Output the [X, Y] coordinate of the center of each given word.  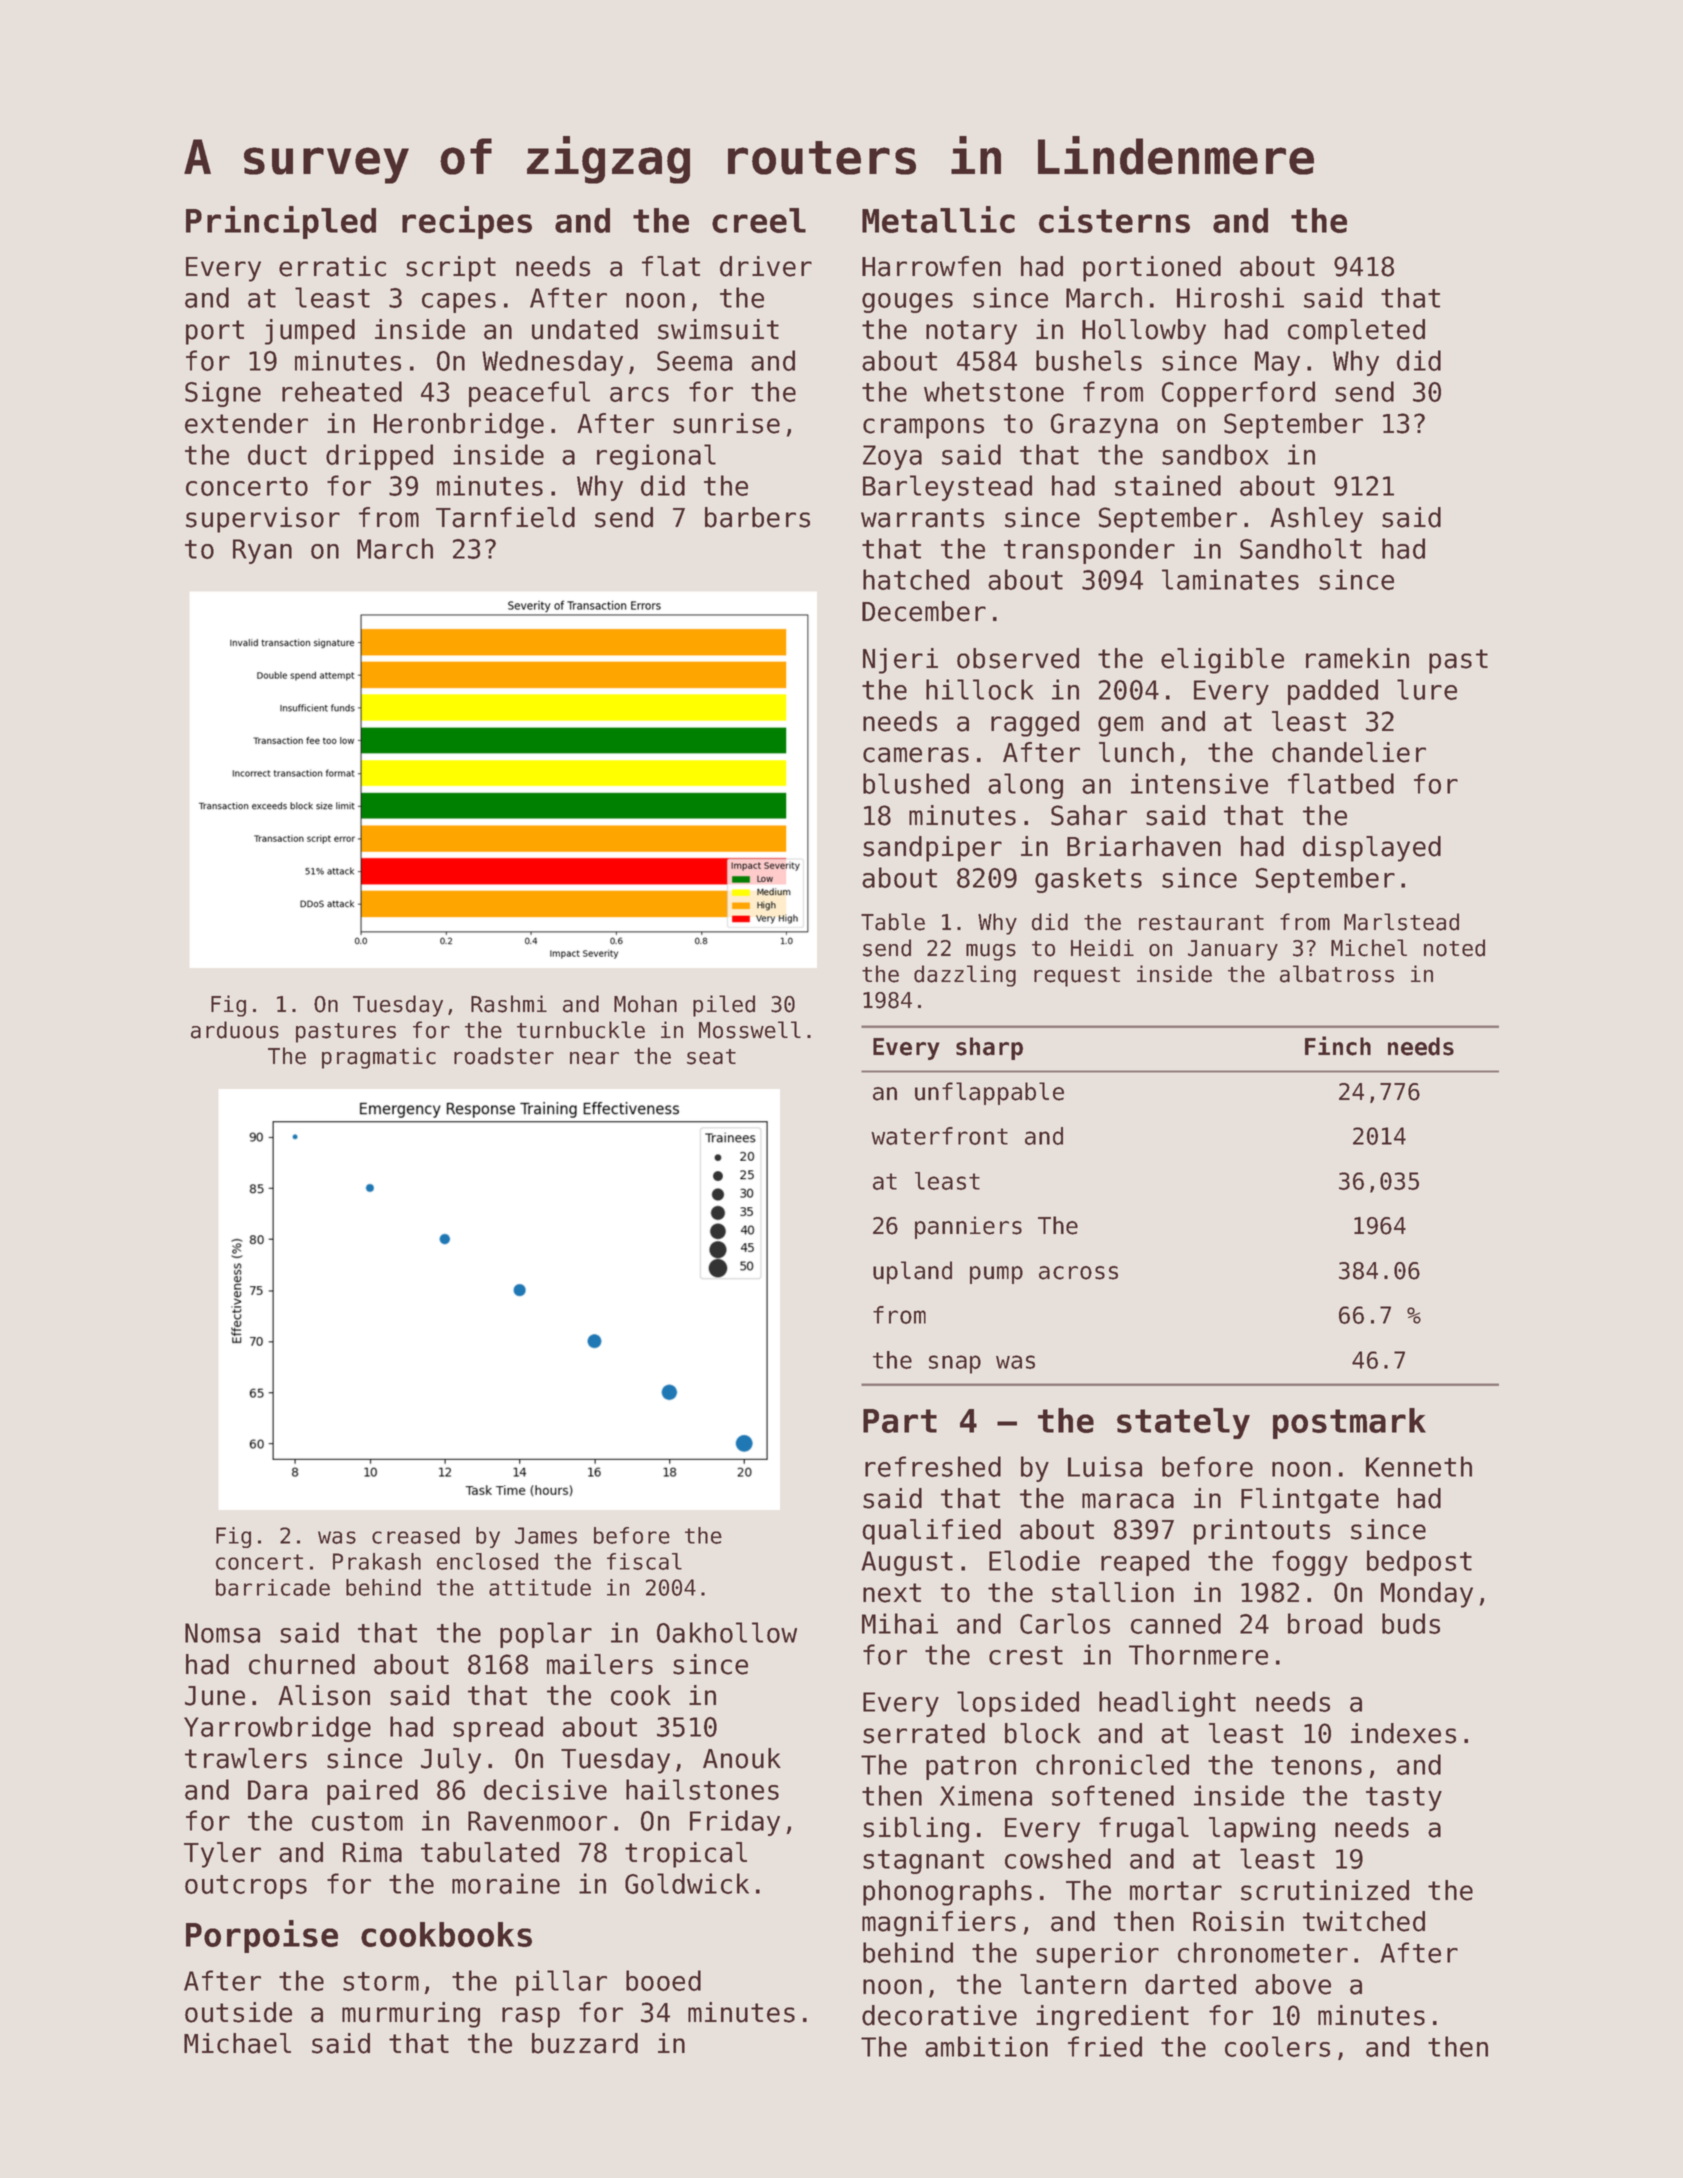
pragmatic [379, 1058]
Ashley [1316, 520]
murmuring [411, 2015]
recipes [467, 222]
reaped [1145, 1563]
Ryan [262, 551]
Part [900, 1421]
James [546, 1535]
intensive [1199, 783]
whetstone [994, 391]
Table [893, 922]
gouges [907, 303]
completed [1356, 332]
